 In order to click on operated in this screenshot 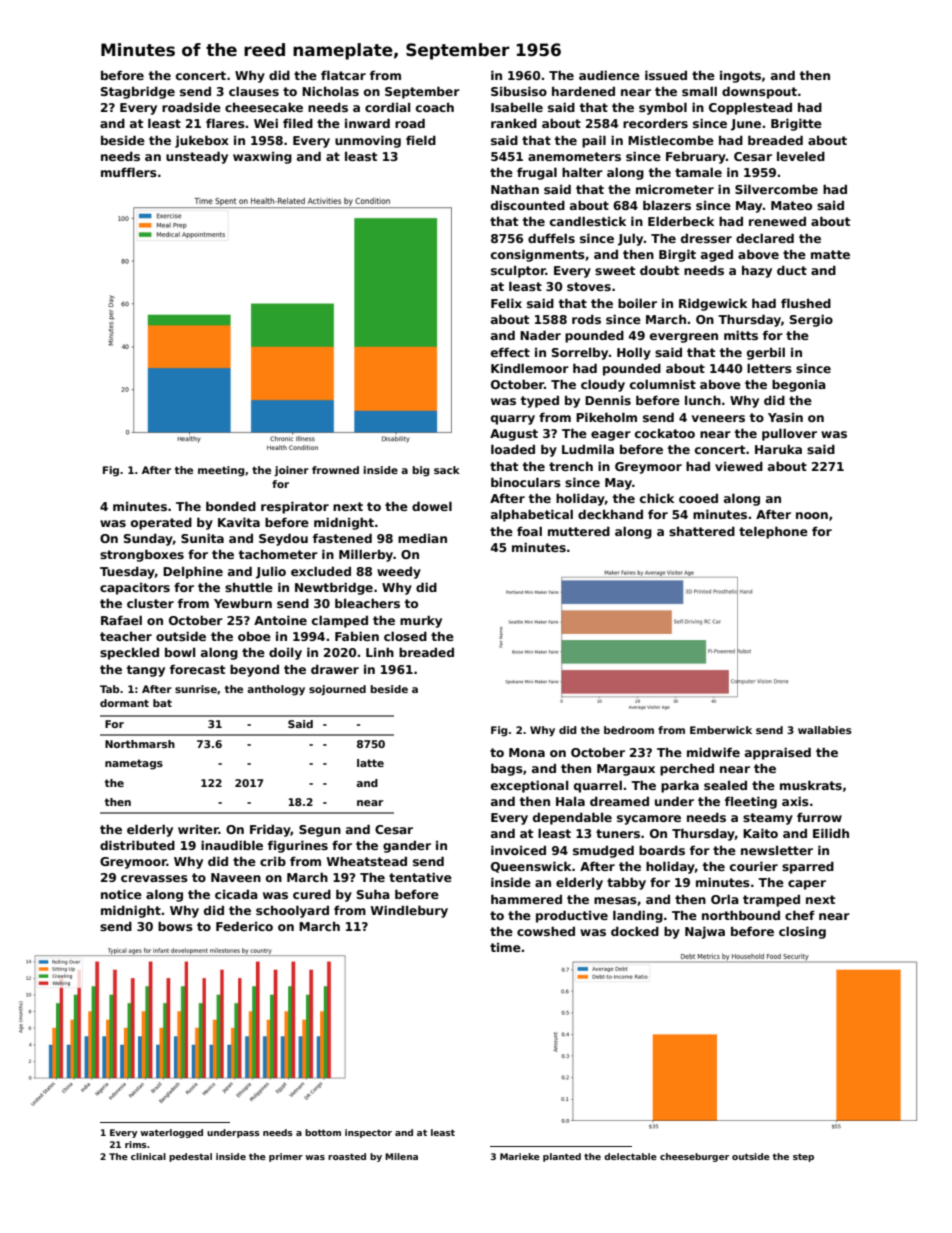, I will do `click(161, 523)`.
